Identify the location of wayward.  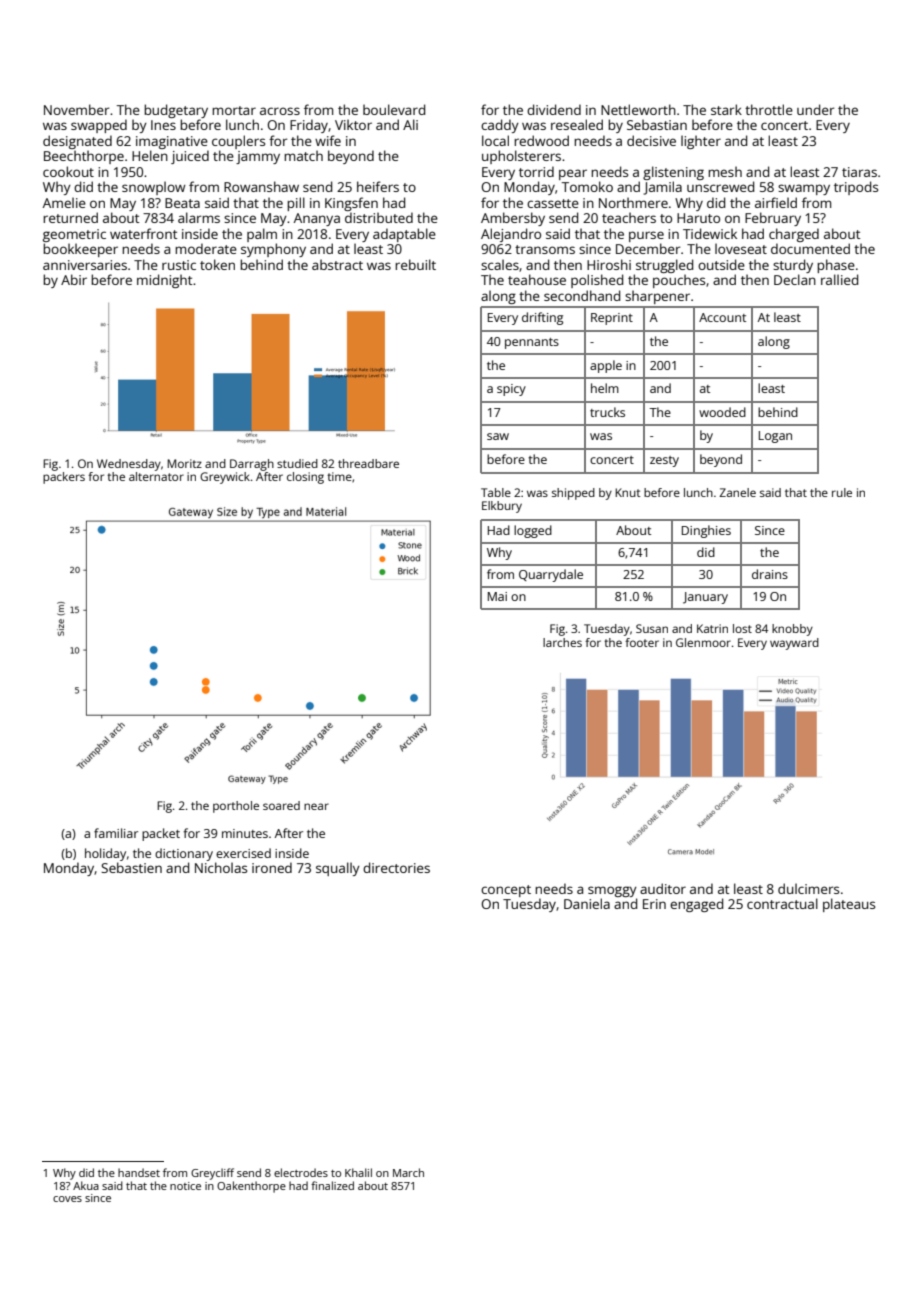
(794, 644).
